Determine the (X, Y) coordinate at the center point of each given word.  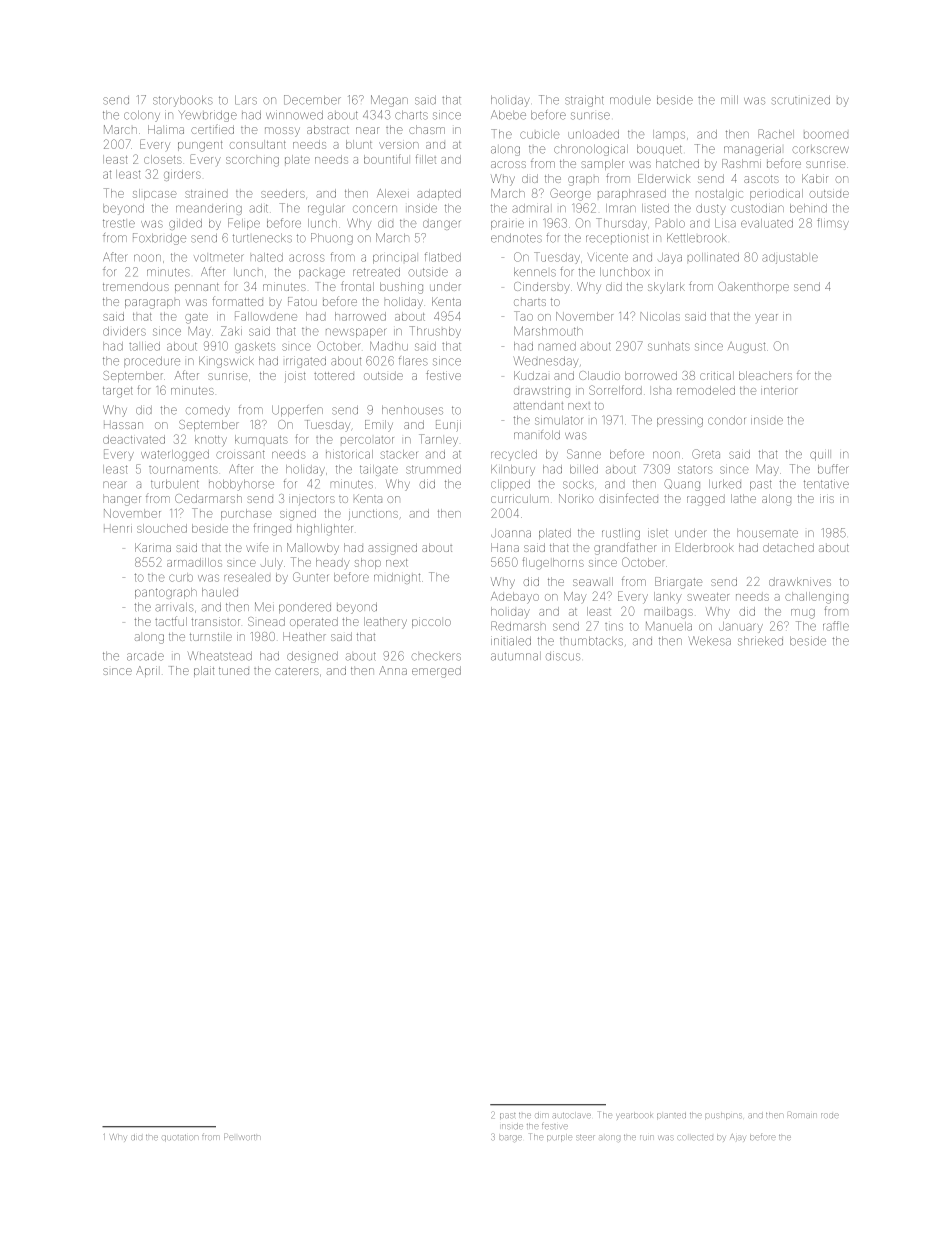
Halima (166, 129)
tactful (171, 621)
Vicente (608, 258)
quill (819, 455)
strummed (433, 469)
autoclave (572, 1115)
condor (726, 420)
